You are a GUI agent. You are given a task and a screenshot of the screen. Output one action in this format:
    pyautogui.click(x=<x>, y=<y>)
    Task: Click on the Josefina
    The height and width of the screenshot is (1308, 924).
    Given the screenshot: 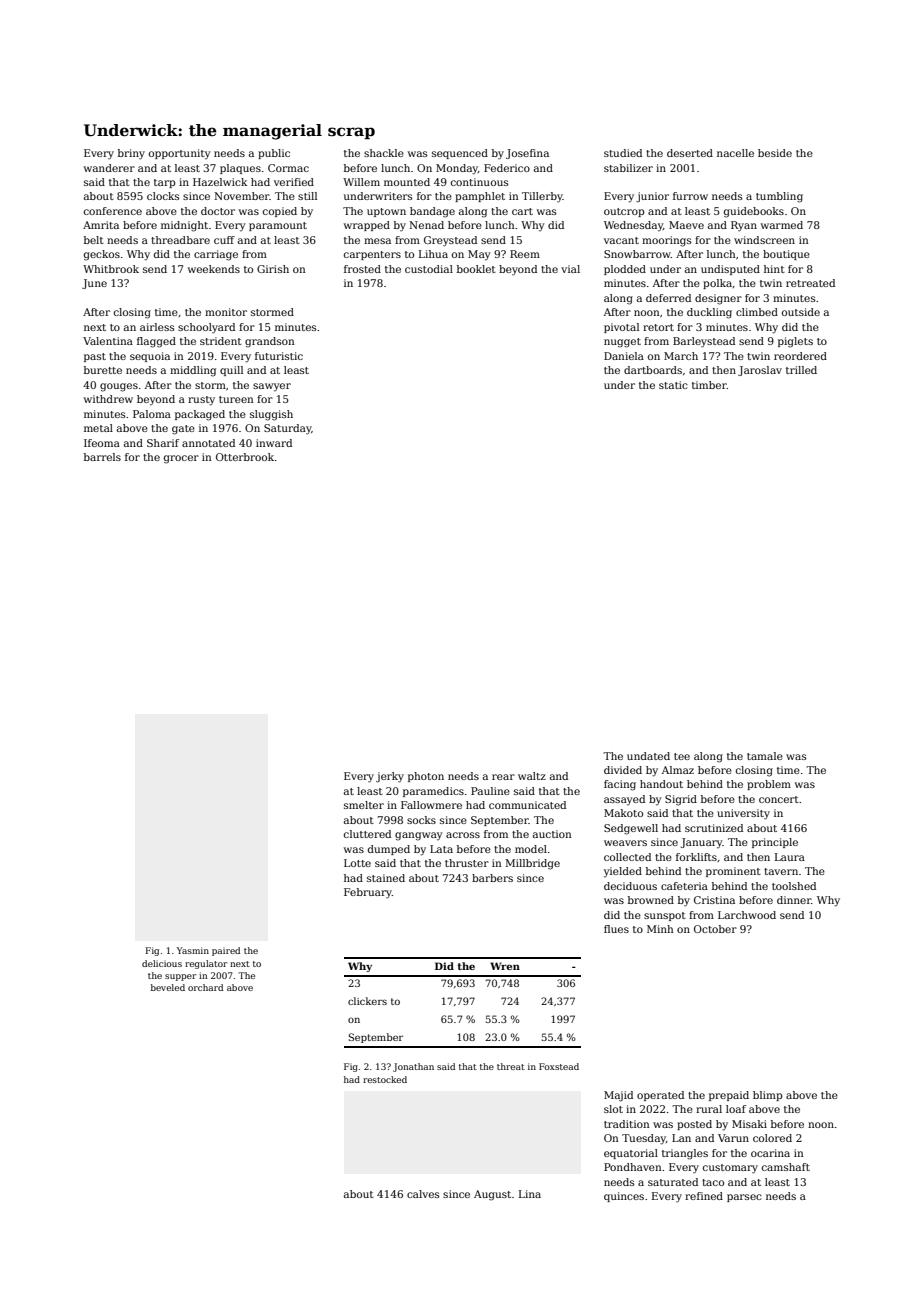 What is the action you would take?
    pyautogui.click(x=527, y=154)
